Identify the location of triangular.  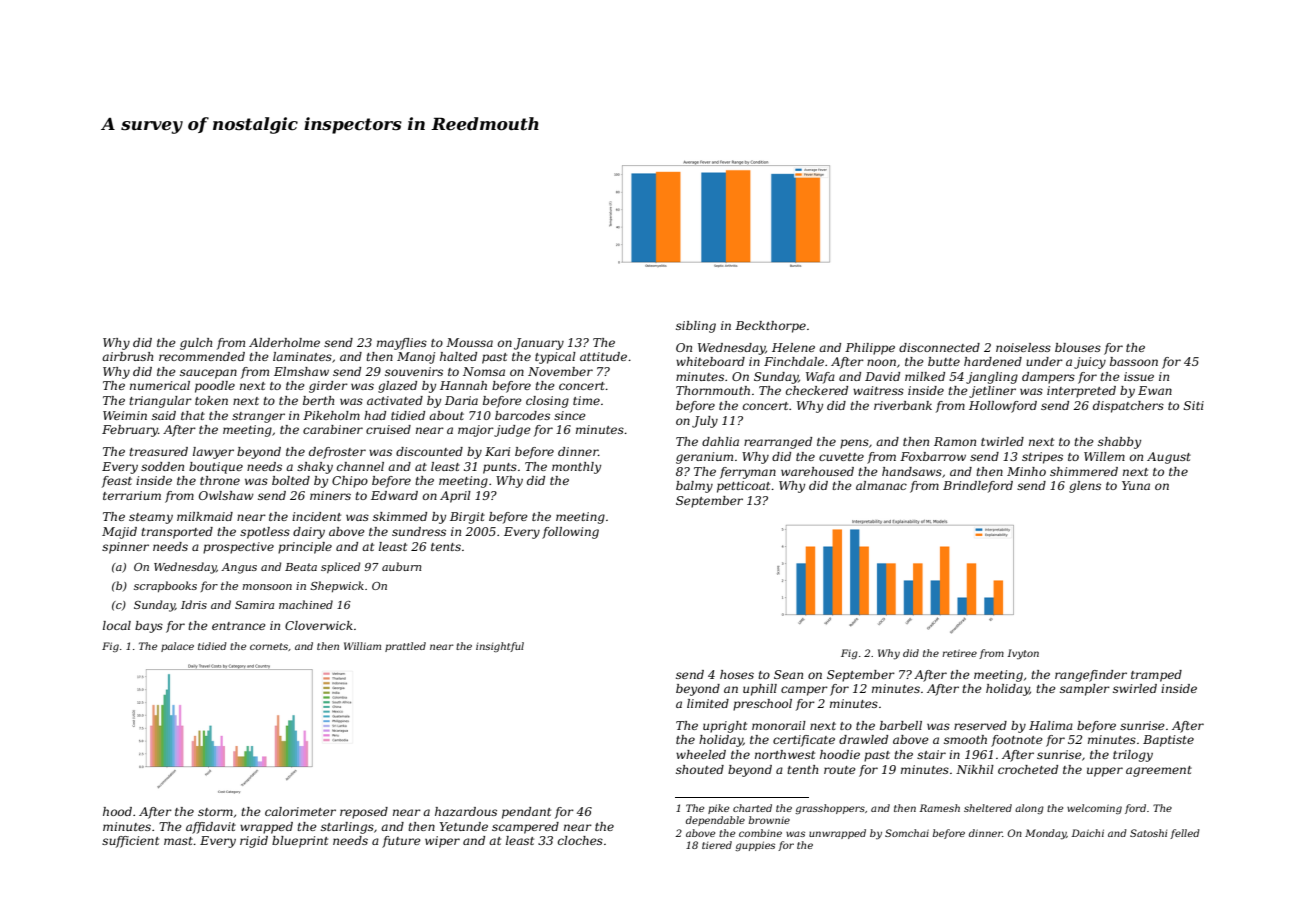
(160, 402).
